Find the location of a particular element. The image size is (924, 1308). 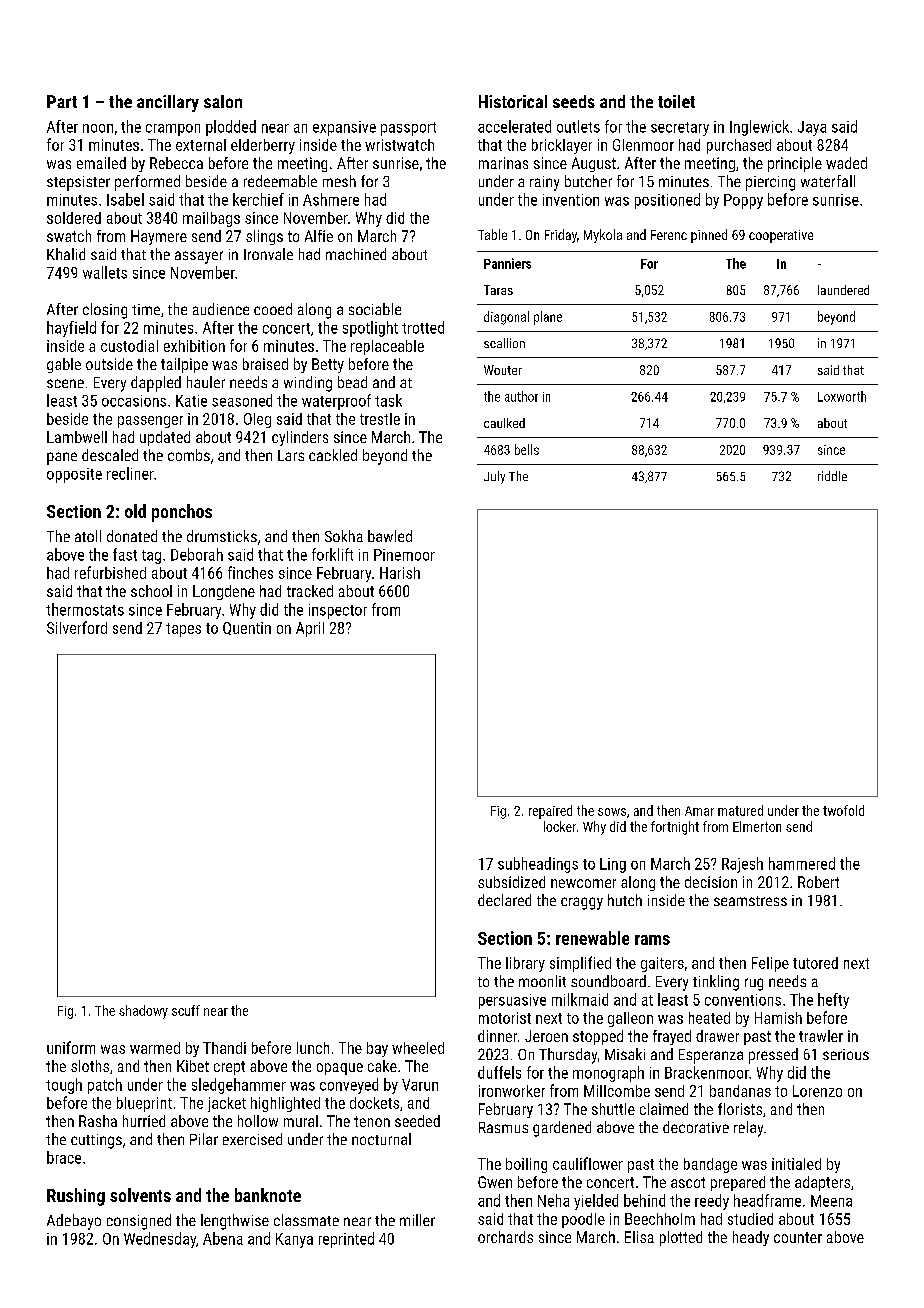

sows is located at coordinates (612, 812).
